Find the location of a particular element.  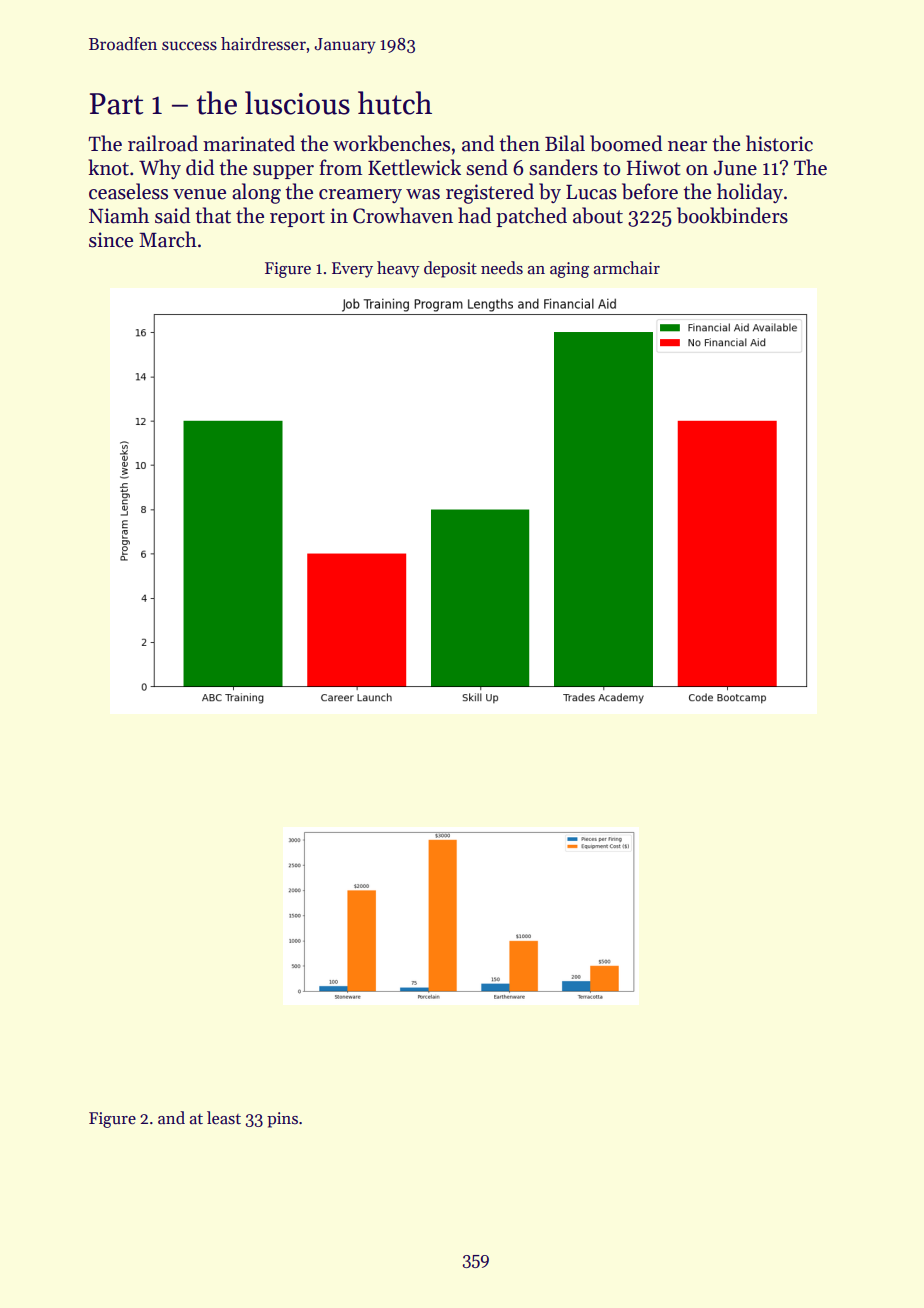

least is located at coordinates (224, 1118).
